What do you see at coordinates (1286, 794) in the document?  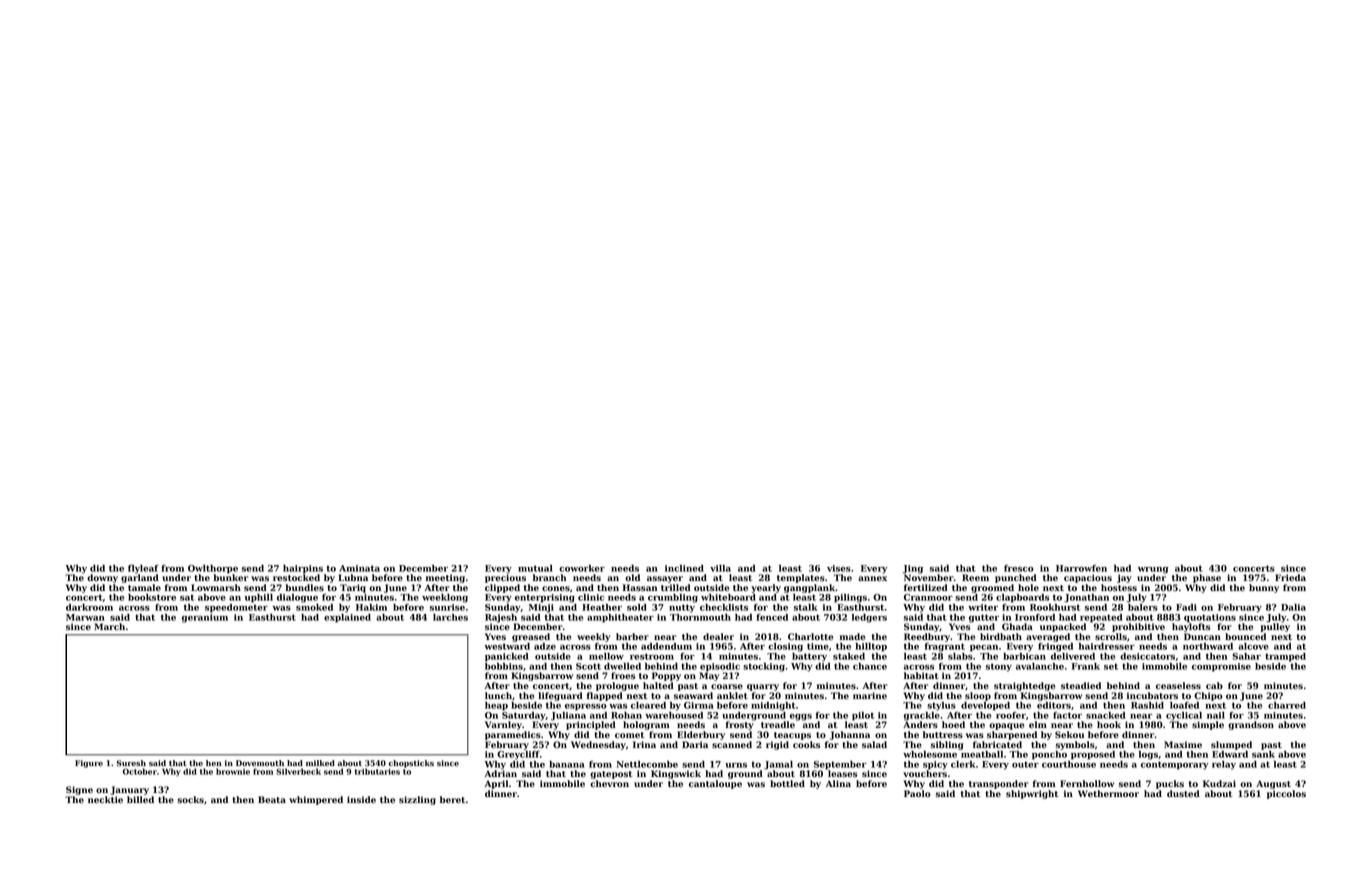 I see `piccolos` at bounding box center [1286, 794].
